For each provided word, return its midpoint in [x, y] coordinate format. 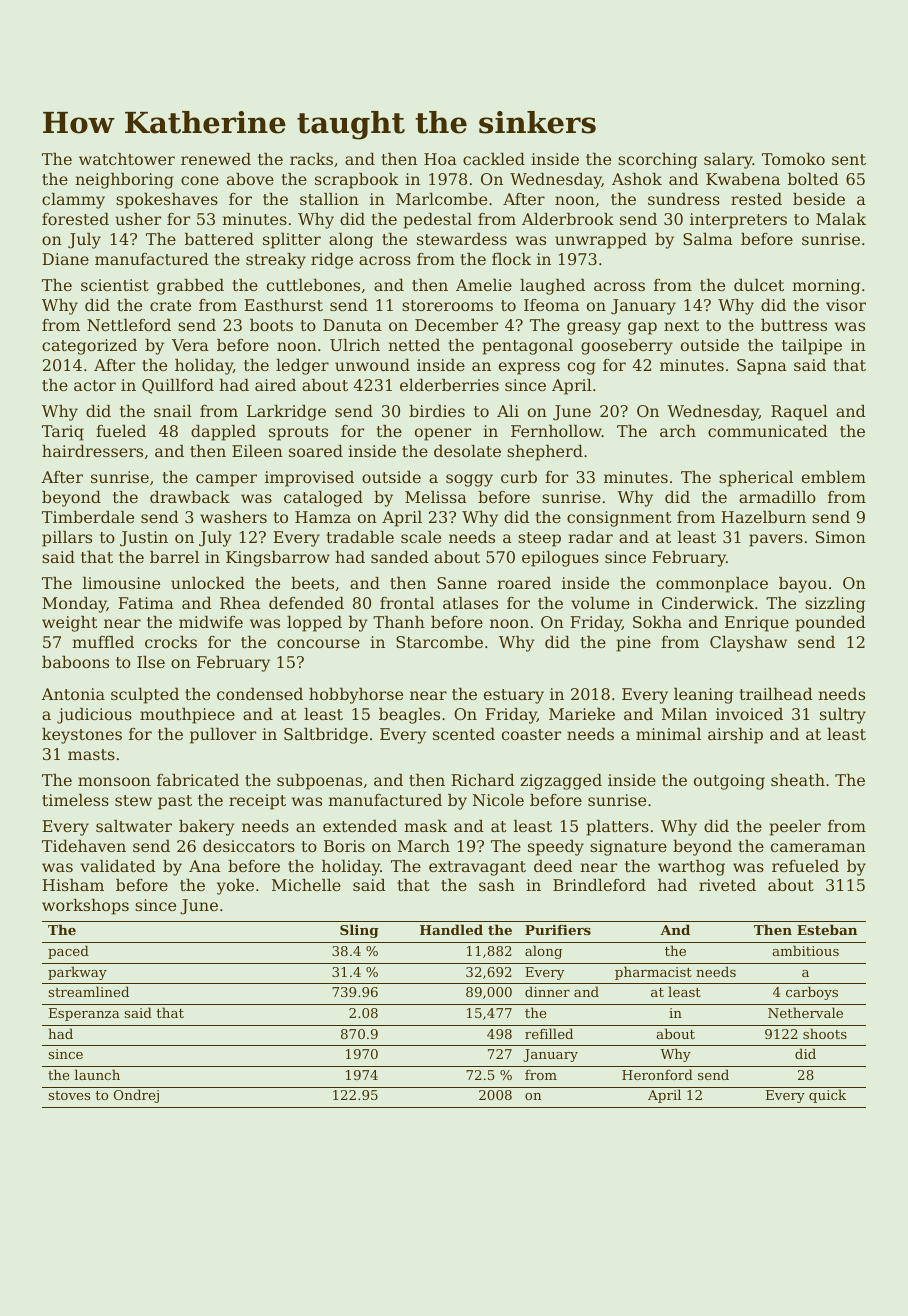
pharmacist [653, 973]
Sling [359, 931]
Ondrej [136, 1096]
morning [826, 287]
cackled [494, 159]
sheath [798, 780]
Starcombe [439, 642]
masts [91, 754]
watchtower [127, 159]
